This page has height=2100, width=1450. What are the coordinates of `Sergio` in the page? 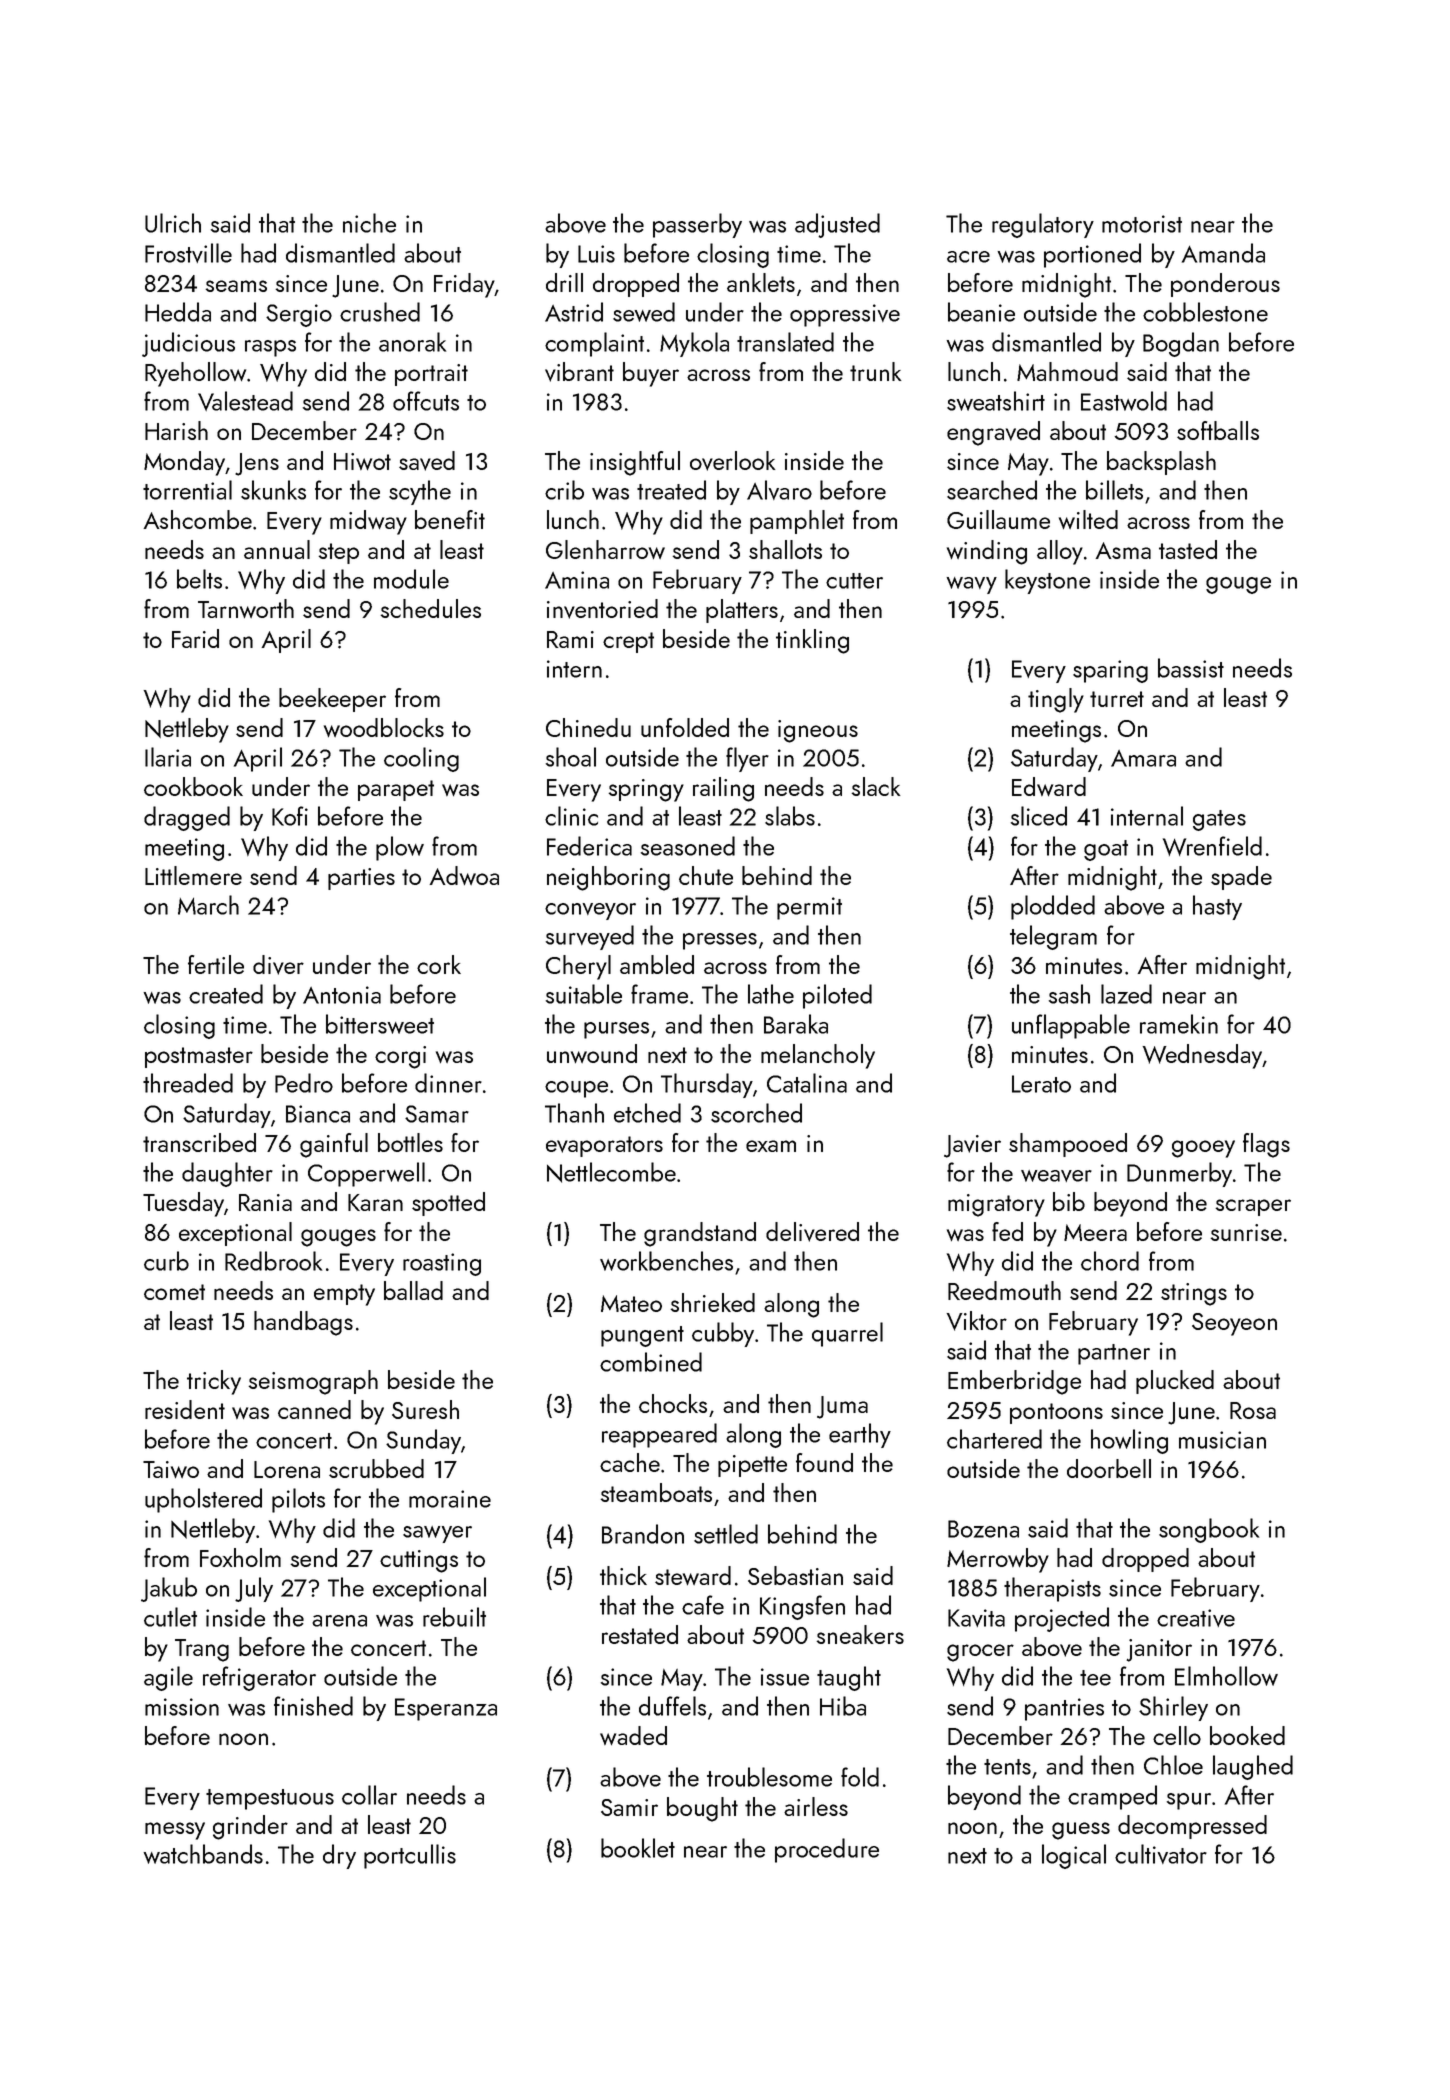 It's located at (299, 315).
